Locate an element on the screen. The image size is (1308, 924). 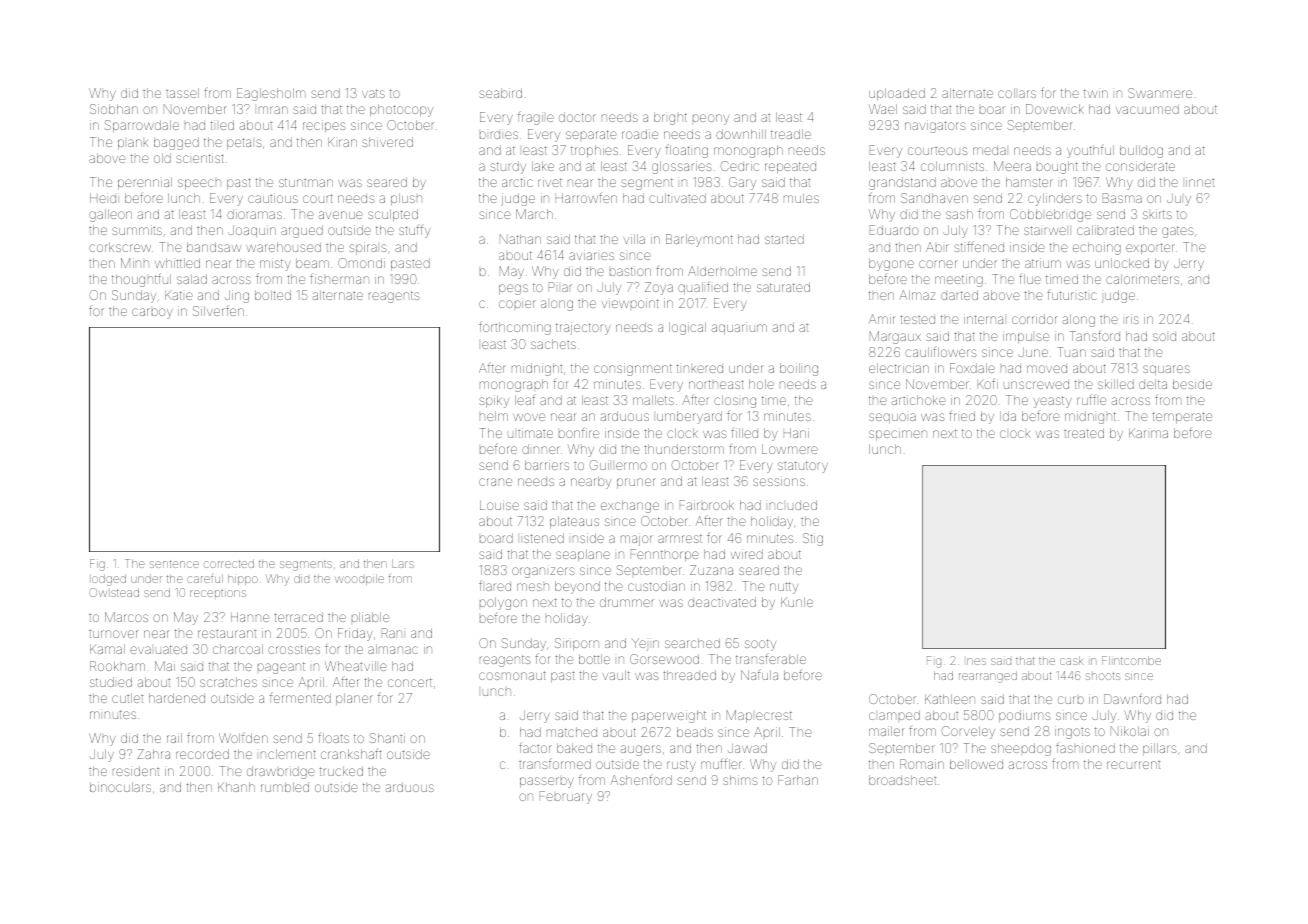
Silverfen is located at coordinates (218, 310).
